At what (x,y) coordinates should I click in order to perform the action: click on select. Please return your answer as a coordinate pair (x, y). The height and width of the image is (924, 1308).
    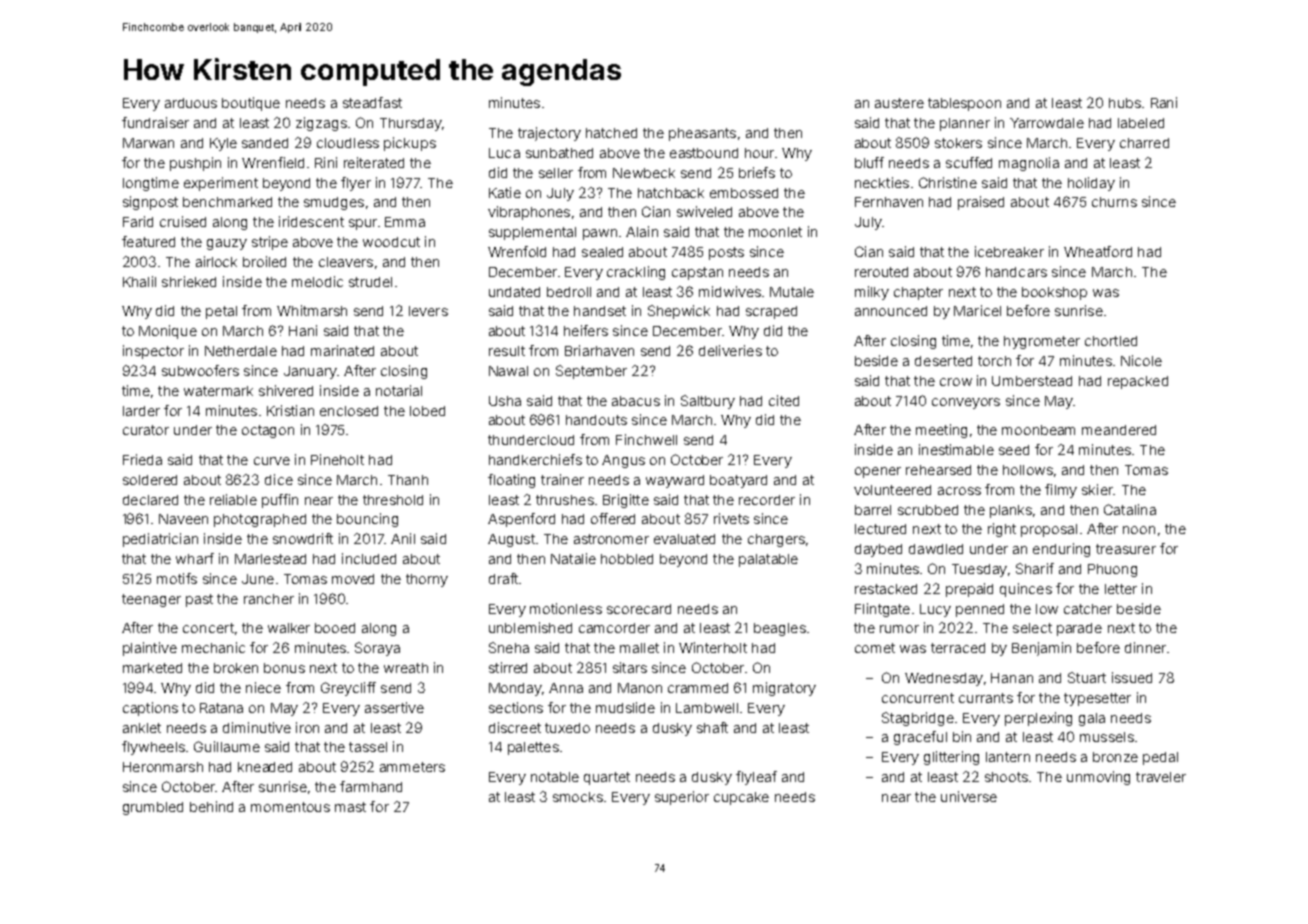
    Looking at the image, I should click on (1032, 628).
